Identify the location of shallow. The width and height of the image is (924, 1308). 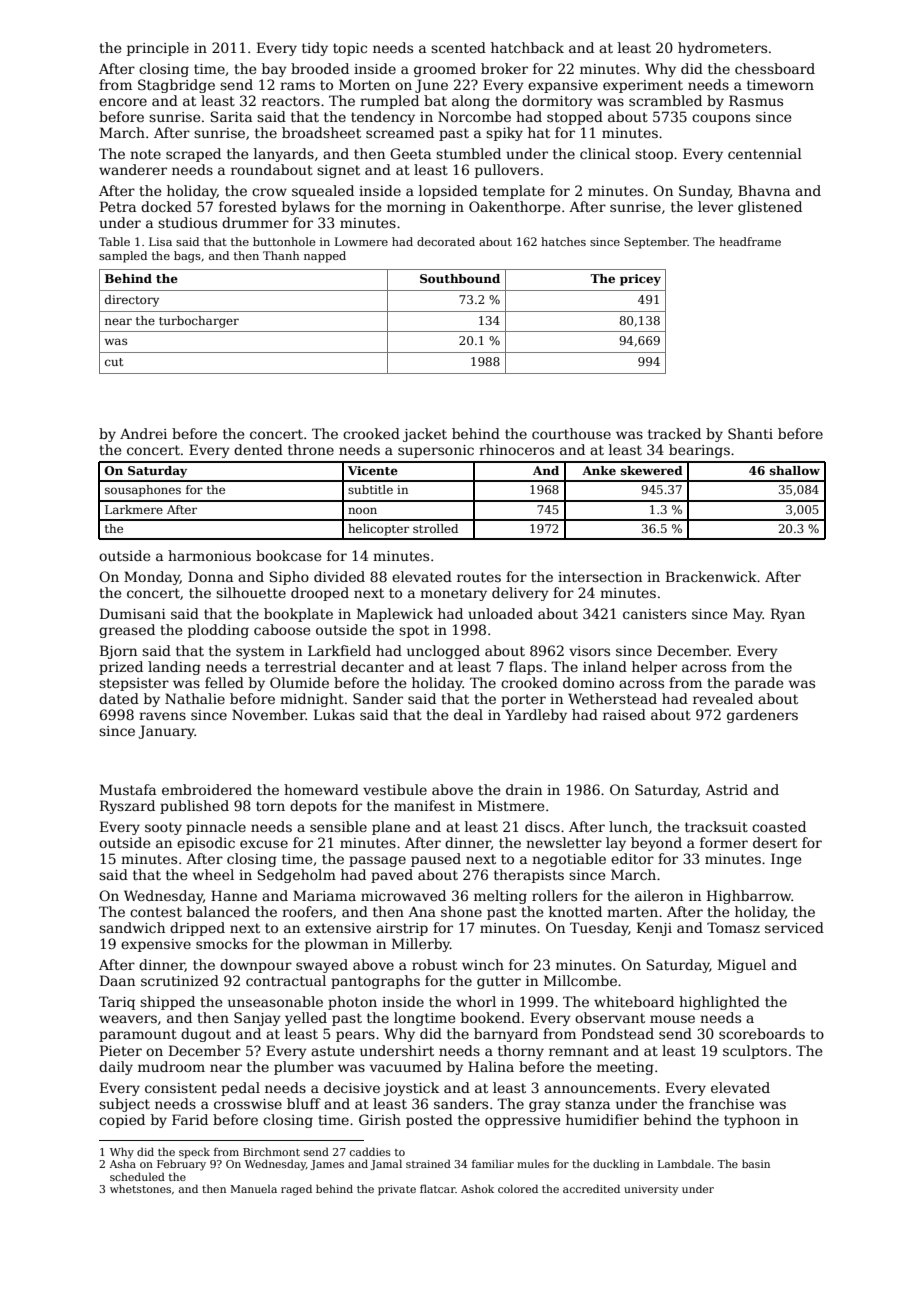
(795, 470).
